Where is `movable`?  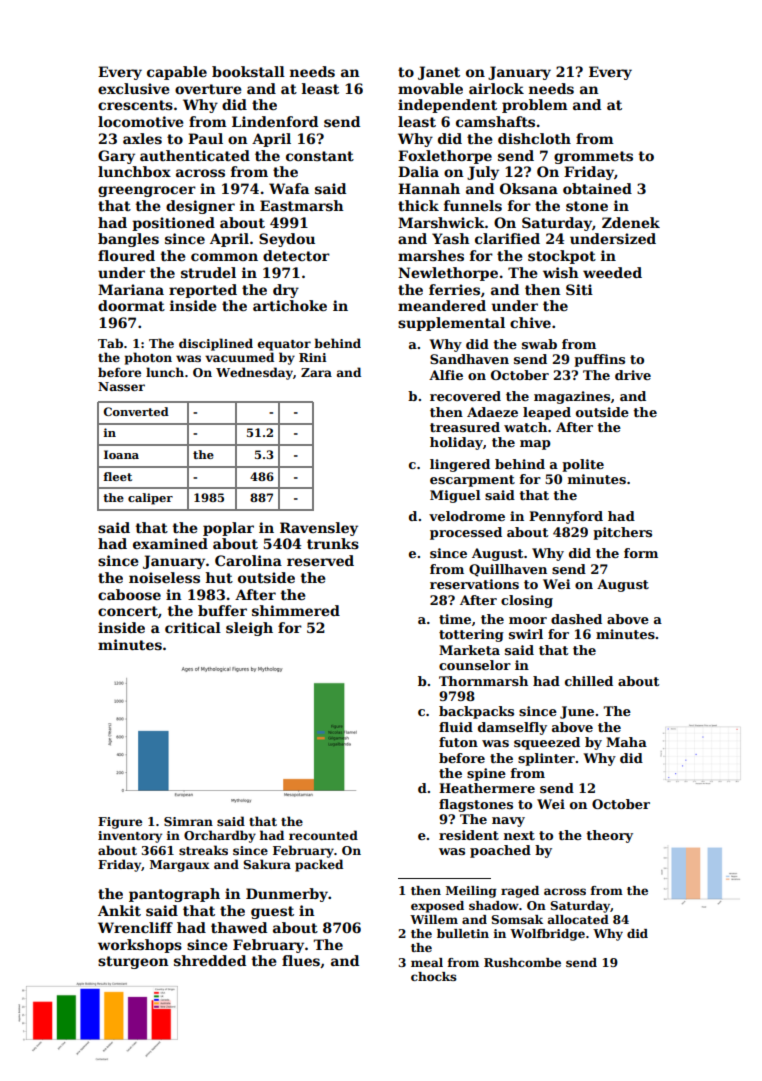 movable is located at coordinates (430, 88).
